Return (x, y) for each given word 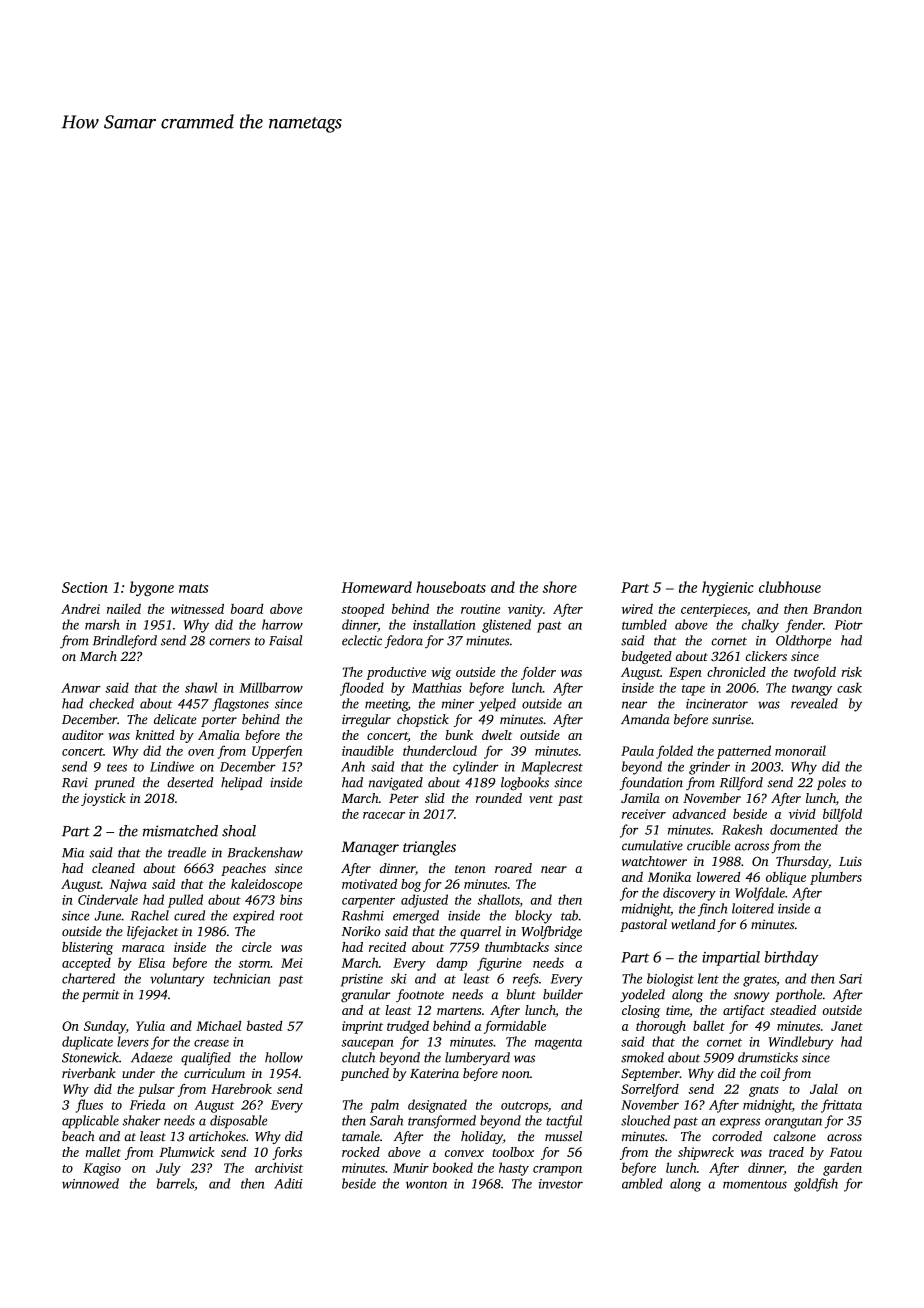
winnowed (90, 1183)
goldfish (816, 1185)
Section (85, 587)
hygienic (728, 588)
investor (561, 1184)
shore (560, 587)
